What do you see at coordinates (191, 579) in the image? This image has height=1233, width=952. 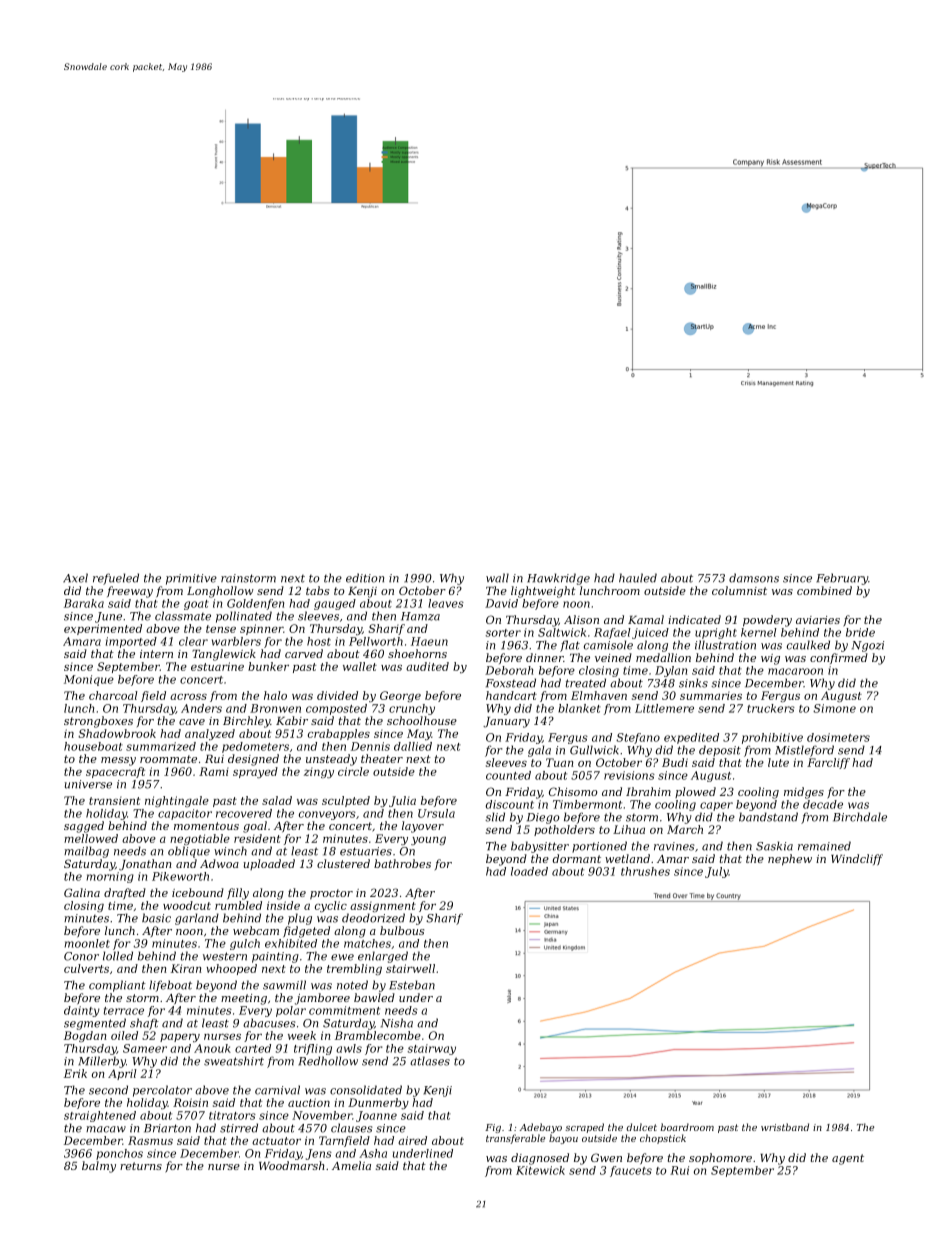 I see `primitive` at bounding box center [191, 579].
